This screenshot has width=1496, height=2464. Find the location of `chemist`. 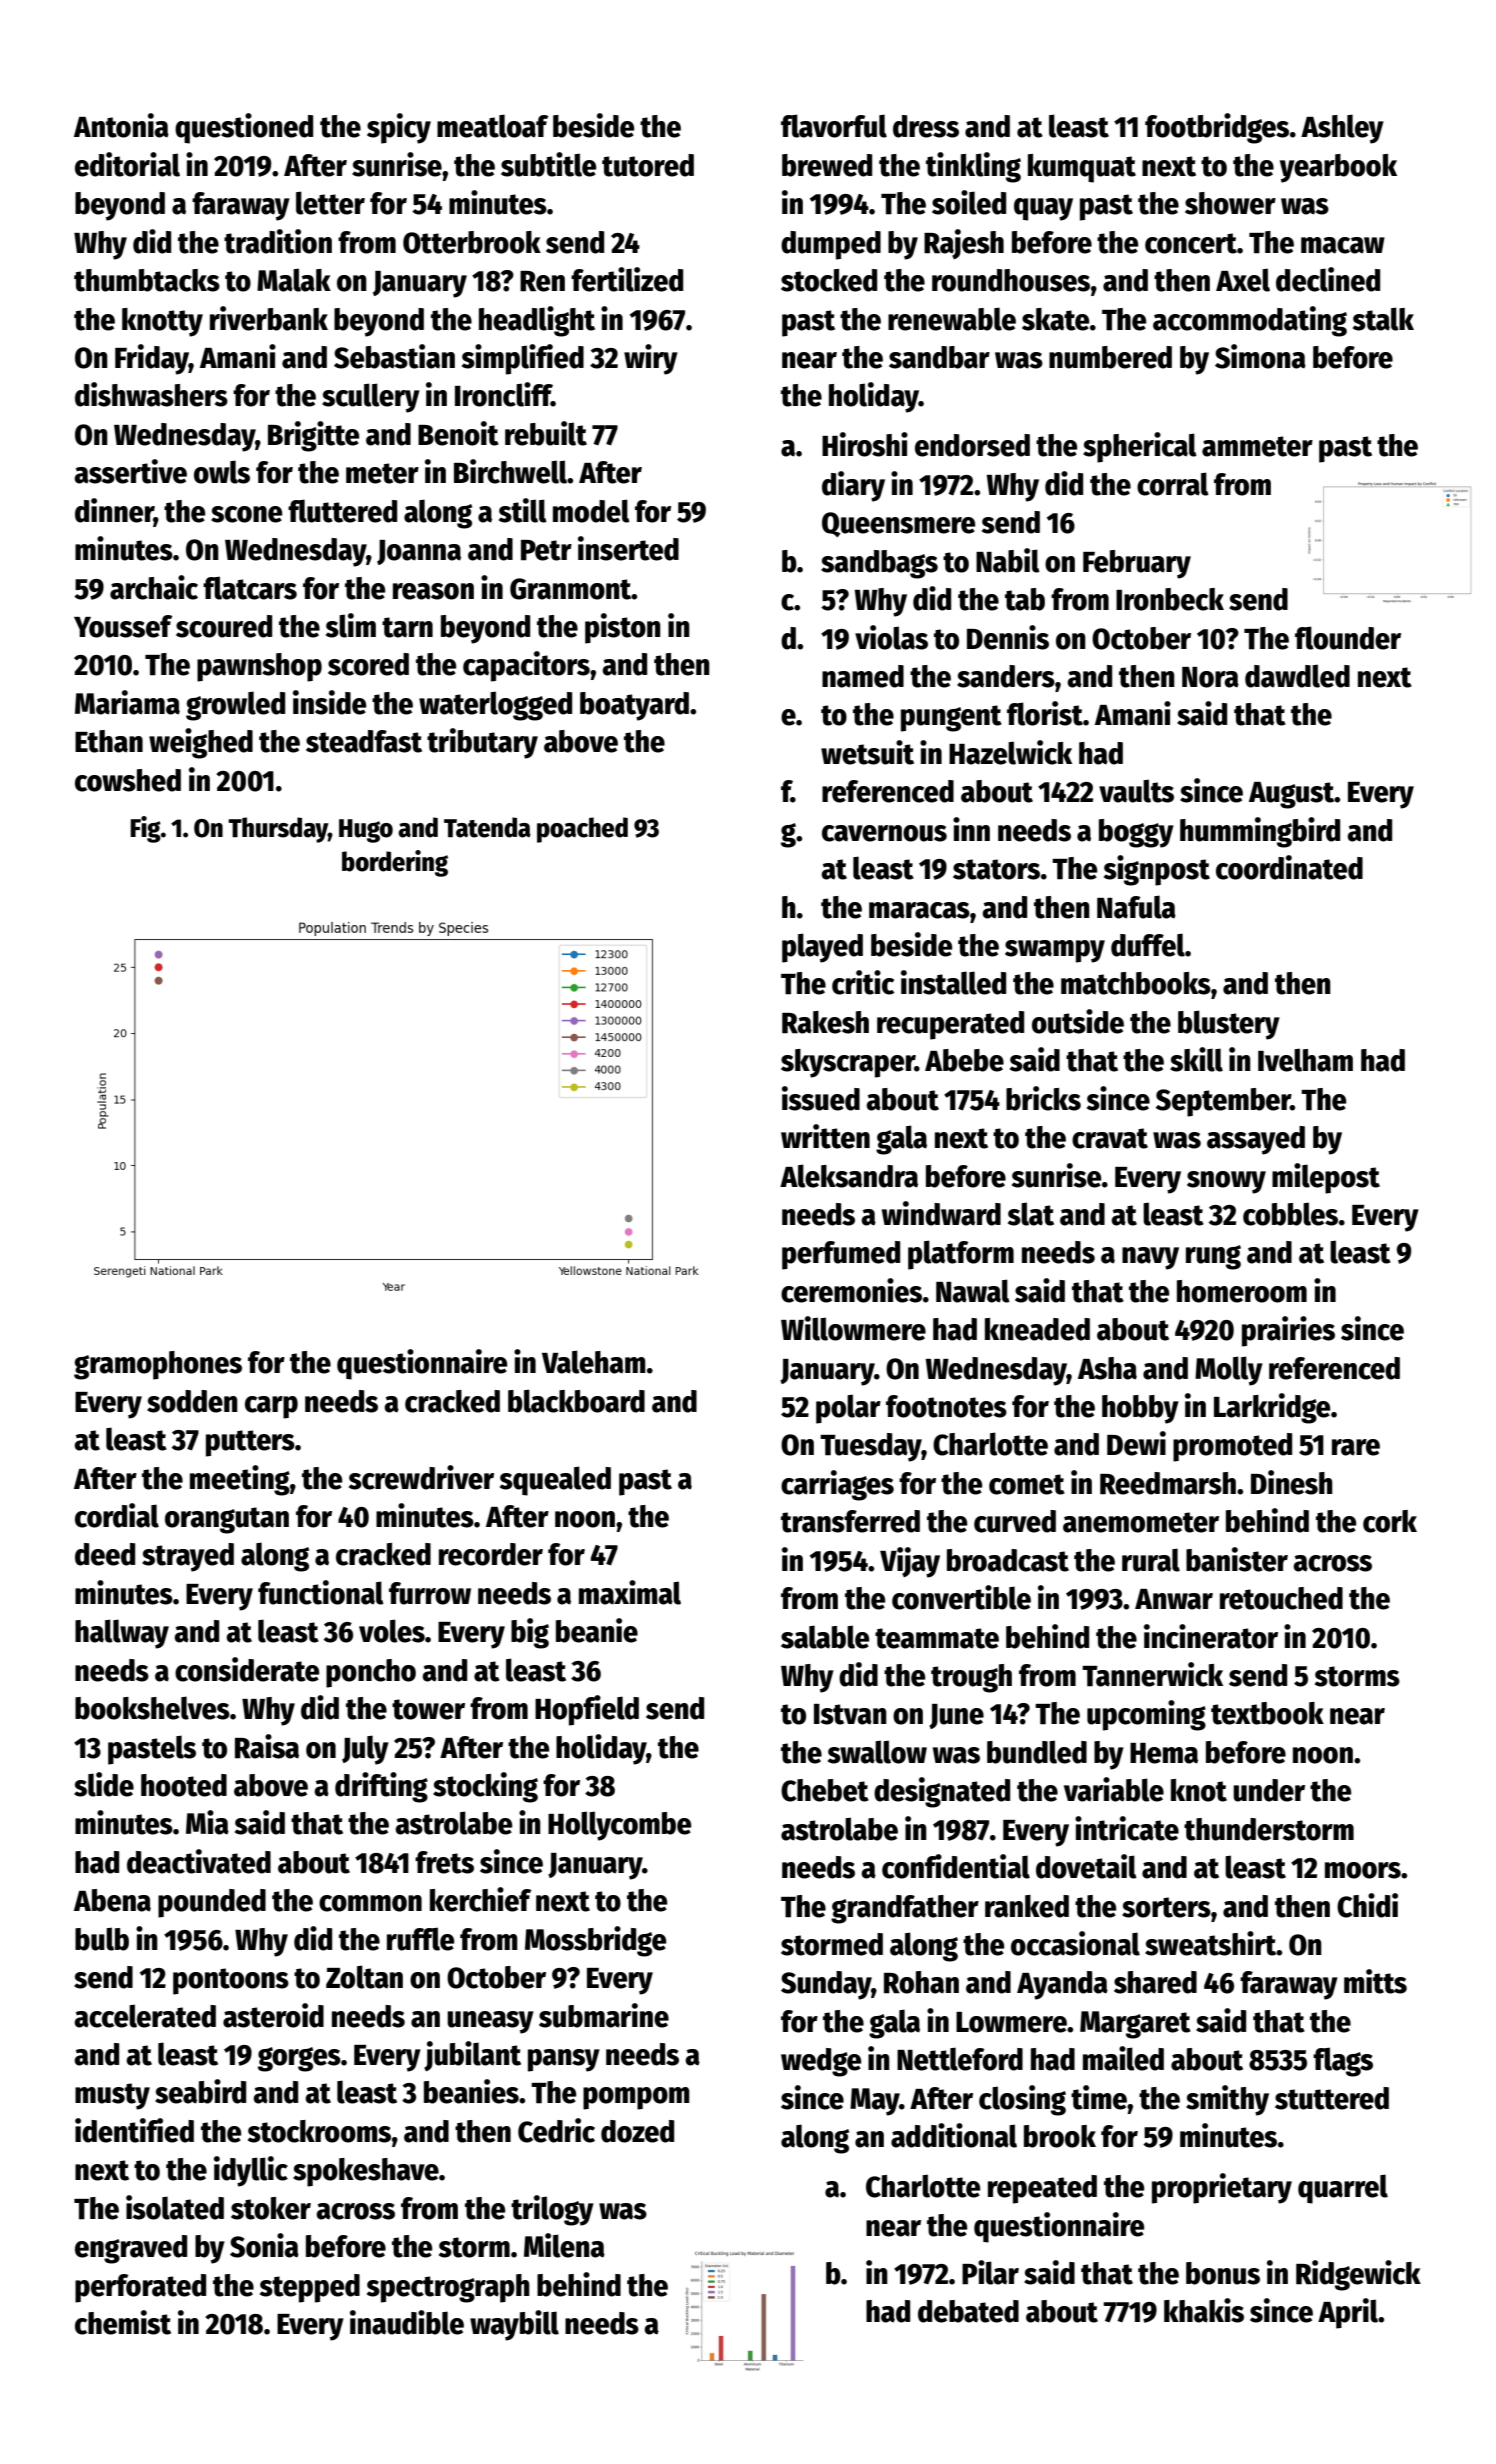

chemist is located at coordinates (123, 2322).
